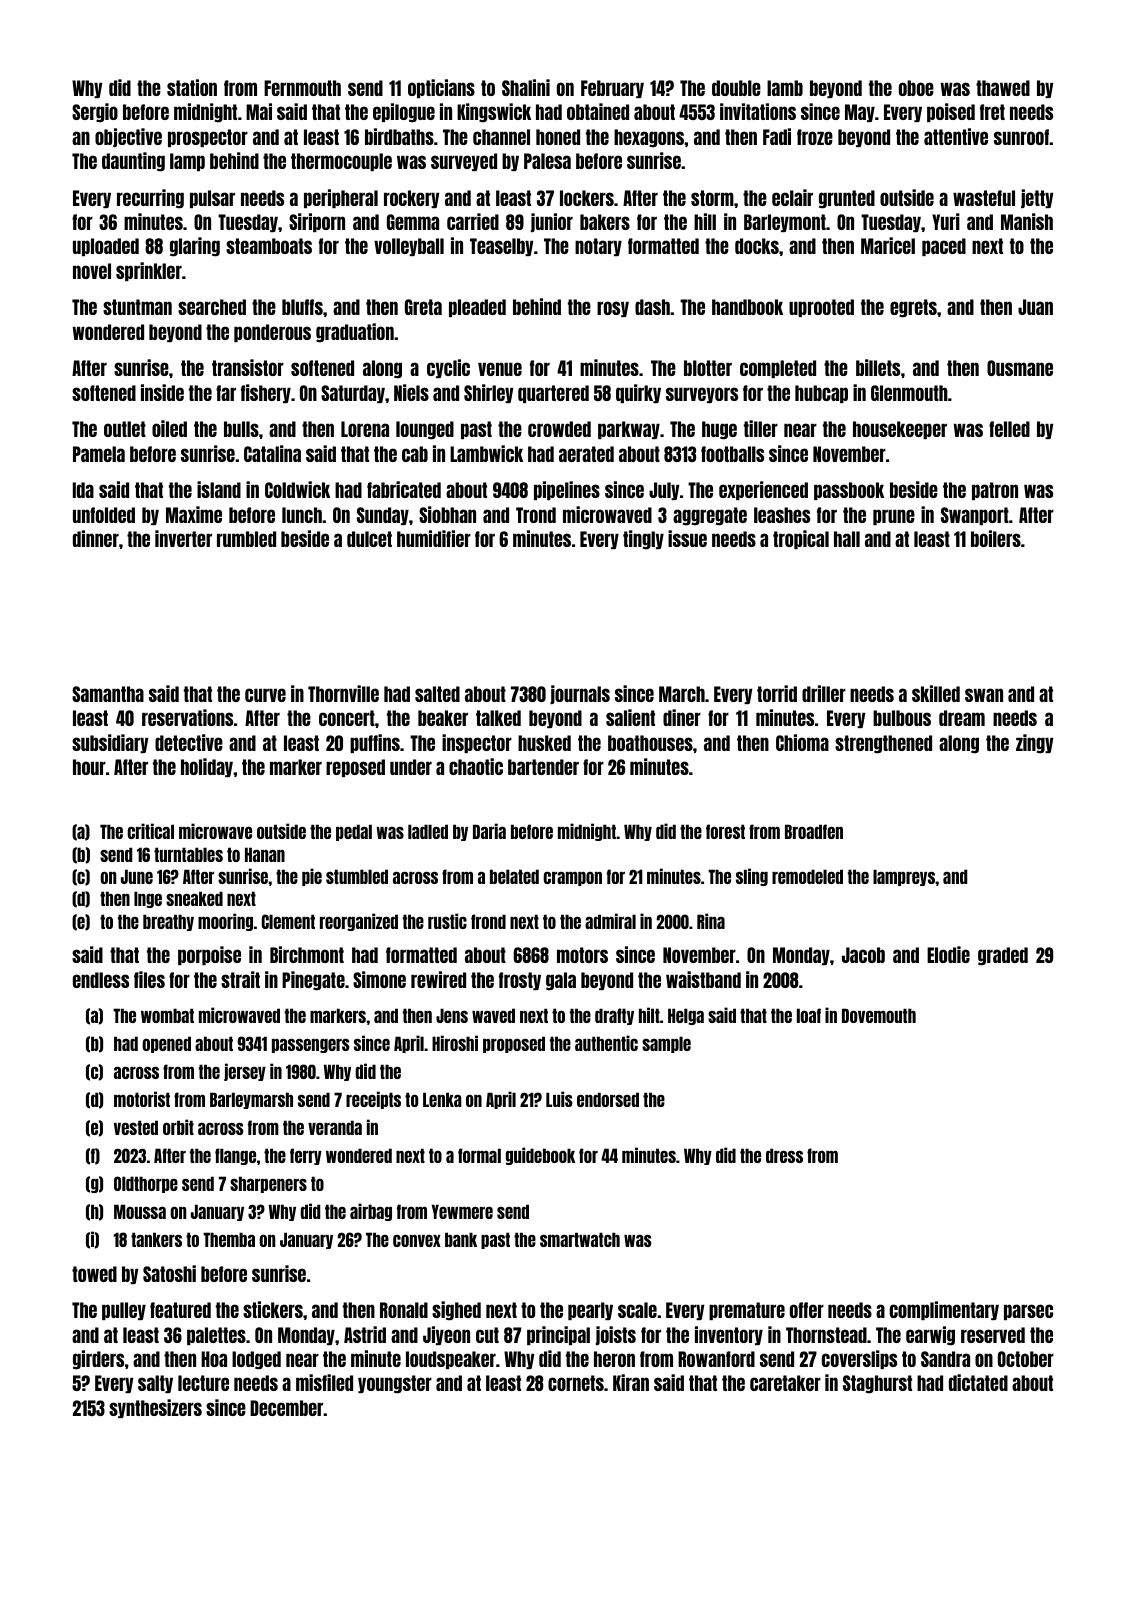 The width and height of the page is (1126, 1599). Describe the element at coordinates (809, 1015) in the page. I see `loaf` at that location.
